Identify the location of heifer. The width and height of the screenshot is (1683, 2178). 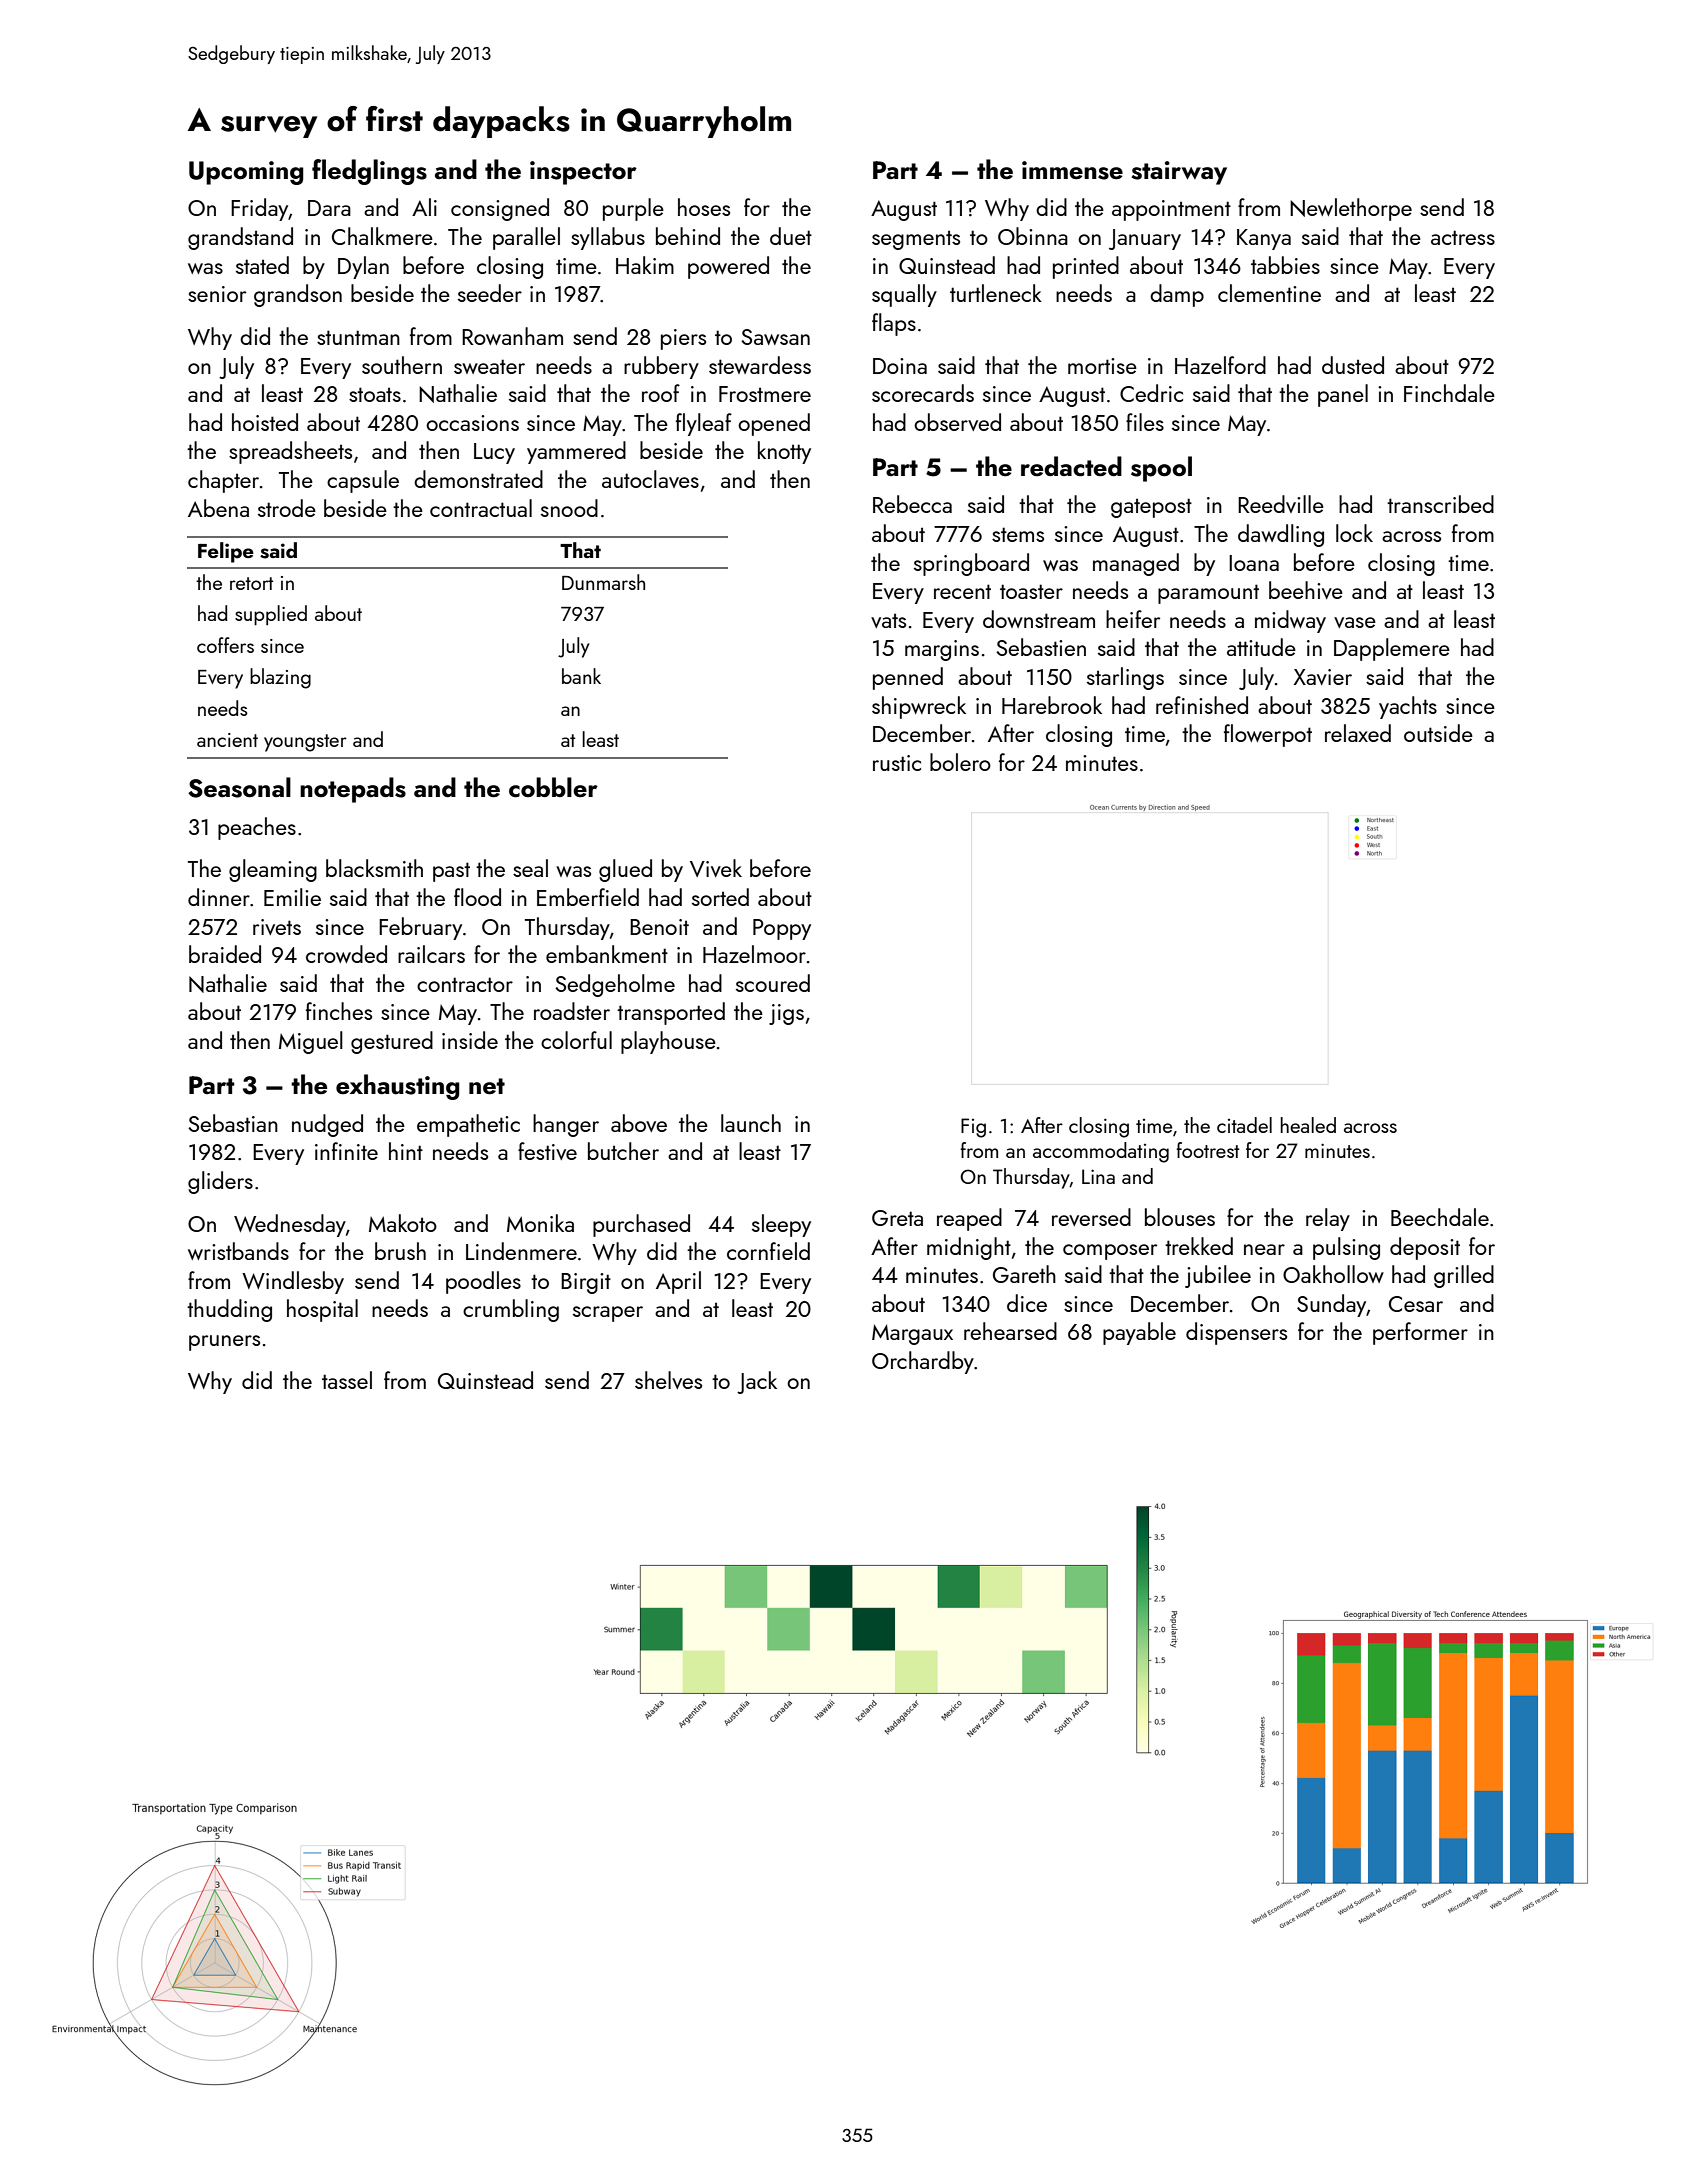
(1133, 619).
